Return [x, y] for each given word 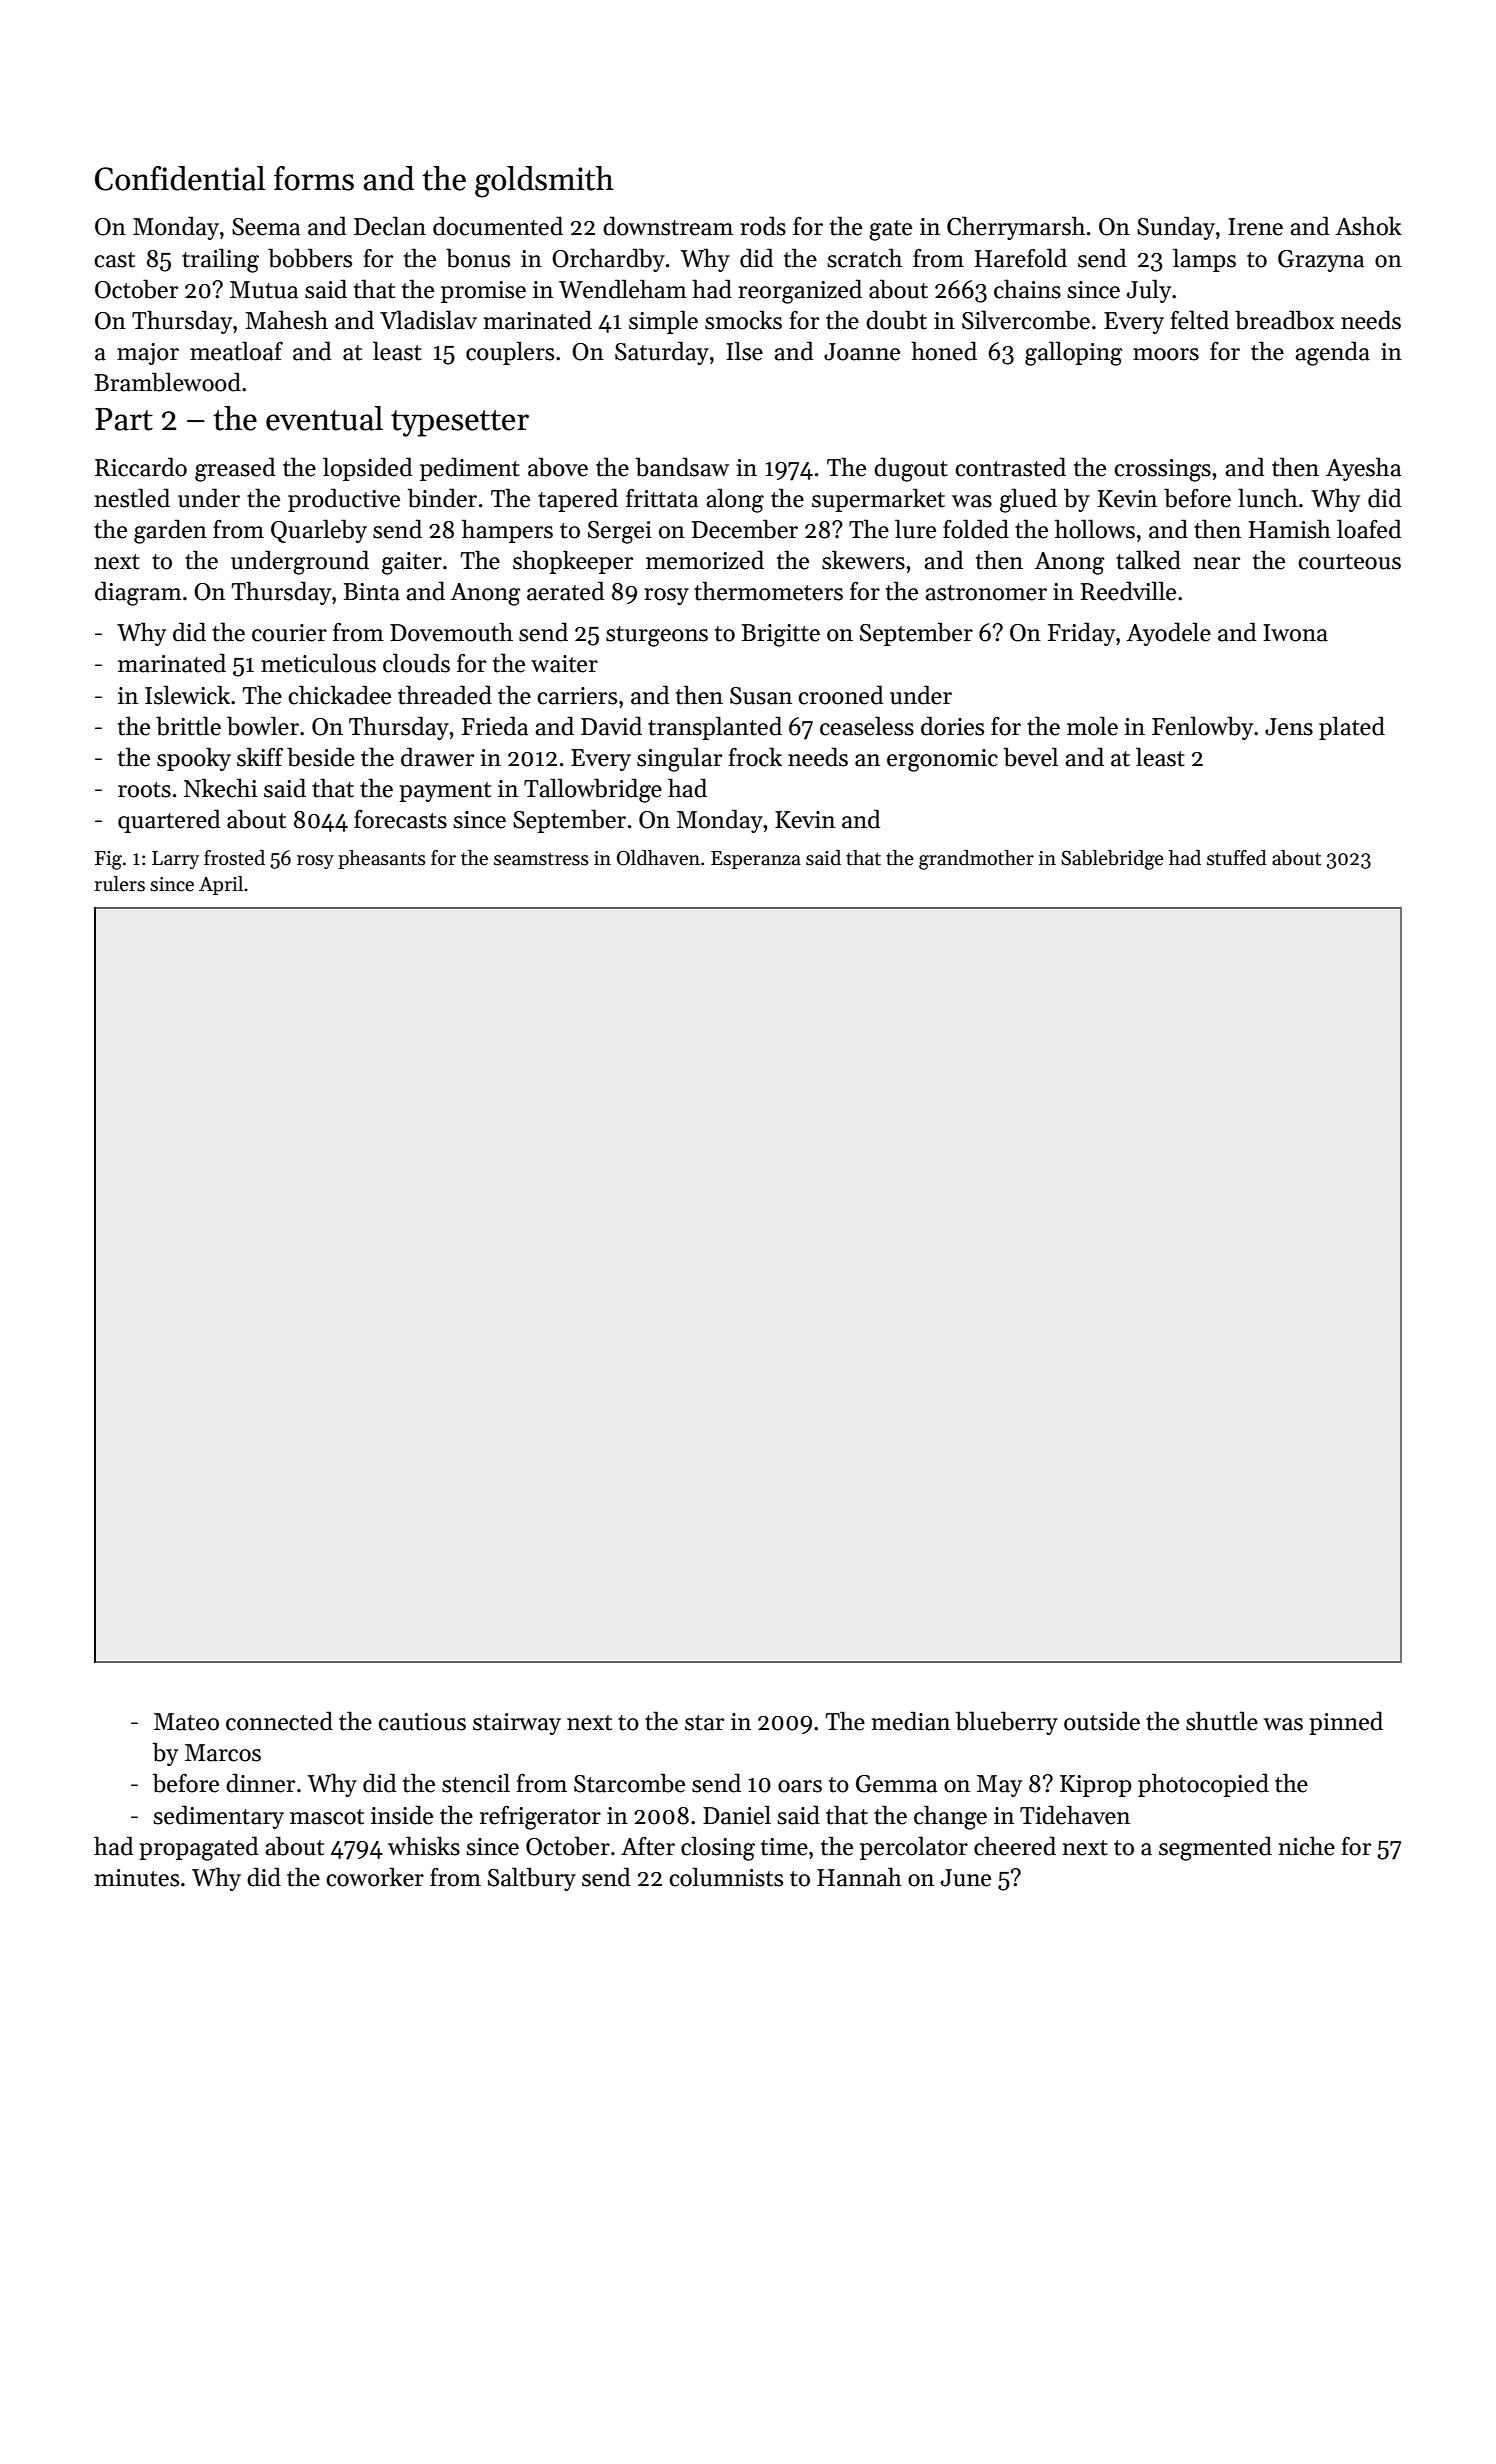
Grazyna [1321, 261]
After [648, 1846]
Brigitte [781, 635]
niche [1307, 1846]
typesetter [460, 423]
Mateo [186, 1722]
